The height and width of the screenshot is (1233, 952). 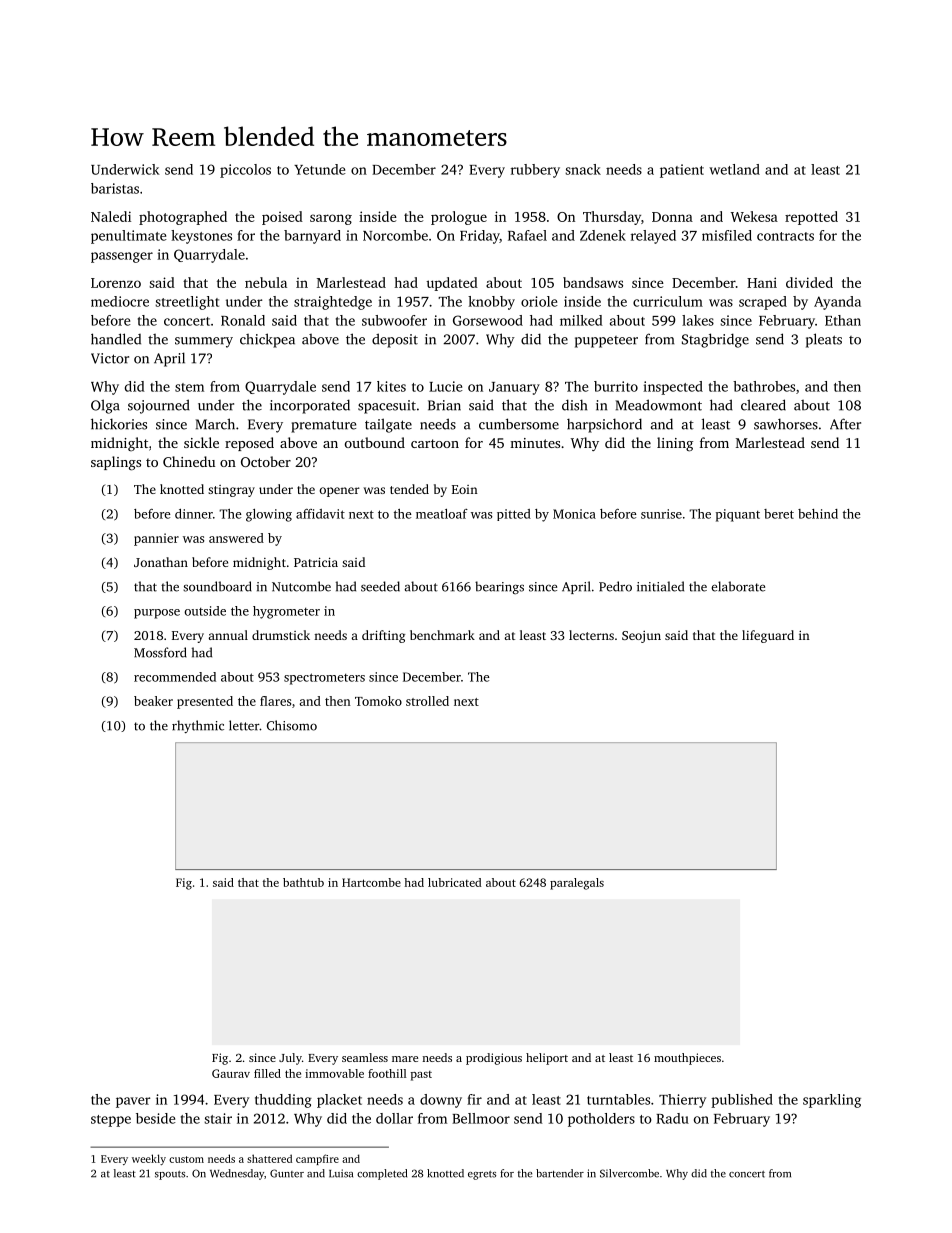 I want to click on penultimate, so click(x=129, y=237).
